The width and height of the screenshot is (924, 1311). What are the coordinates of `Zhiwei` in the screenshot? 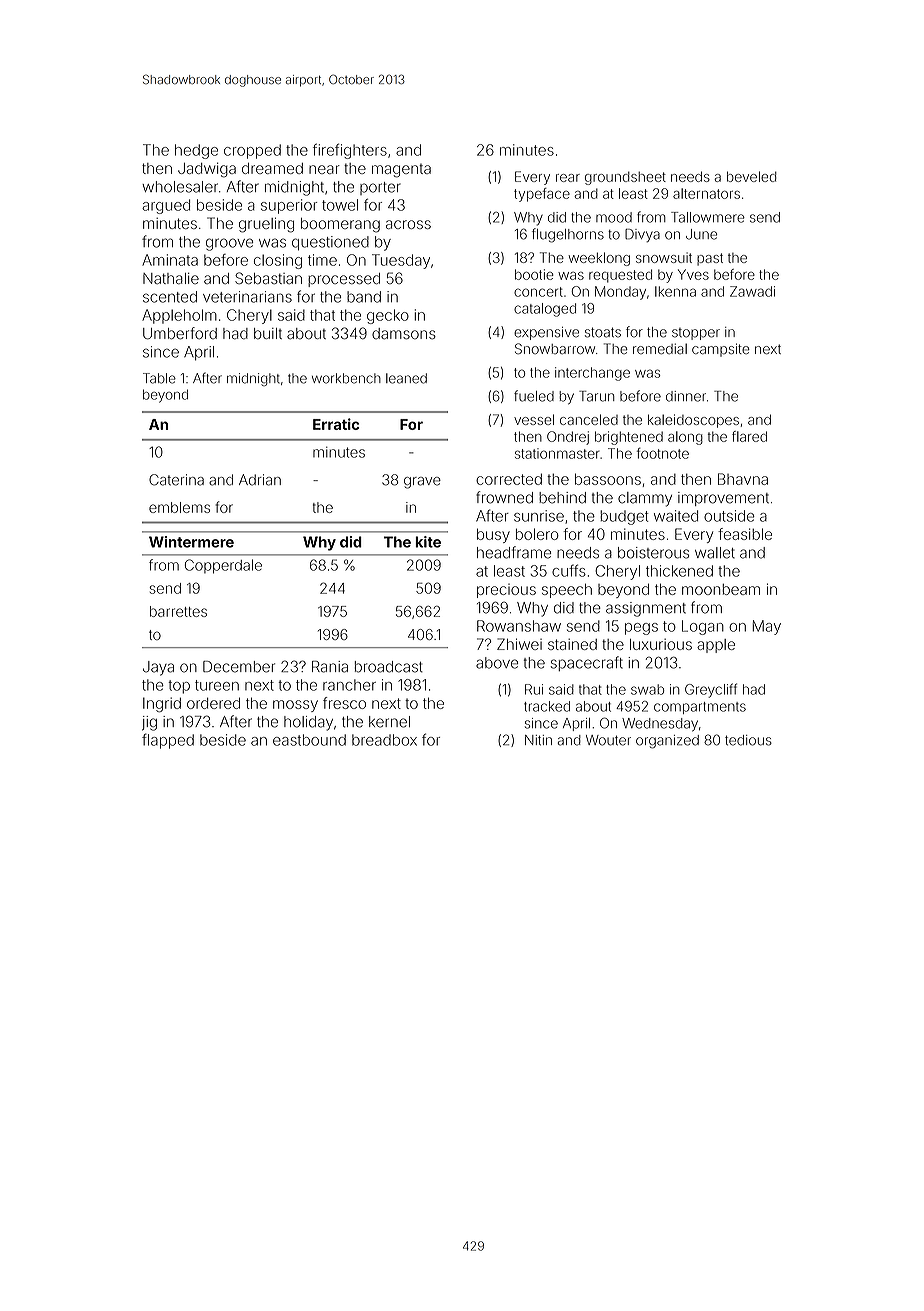 It's located at (519, 644).
